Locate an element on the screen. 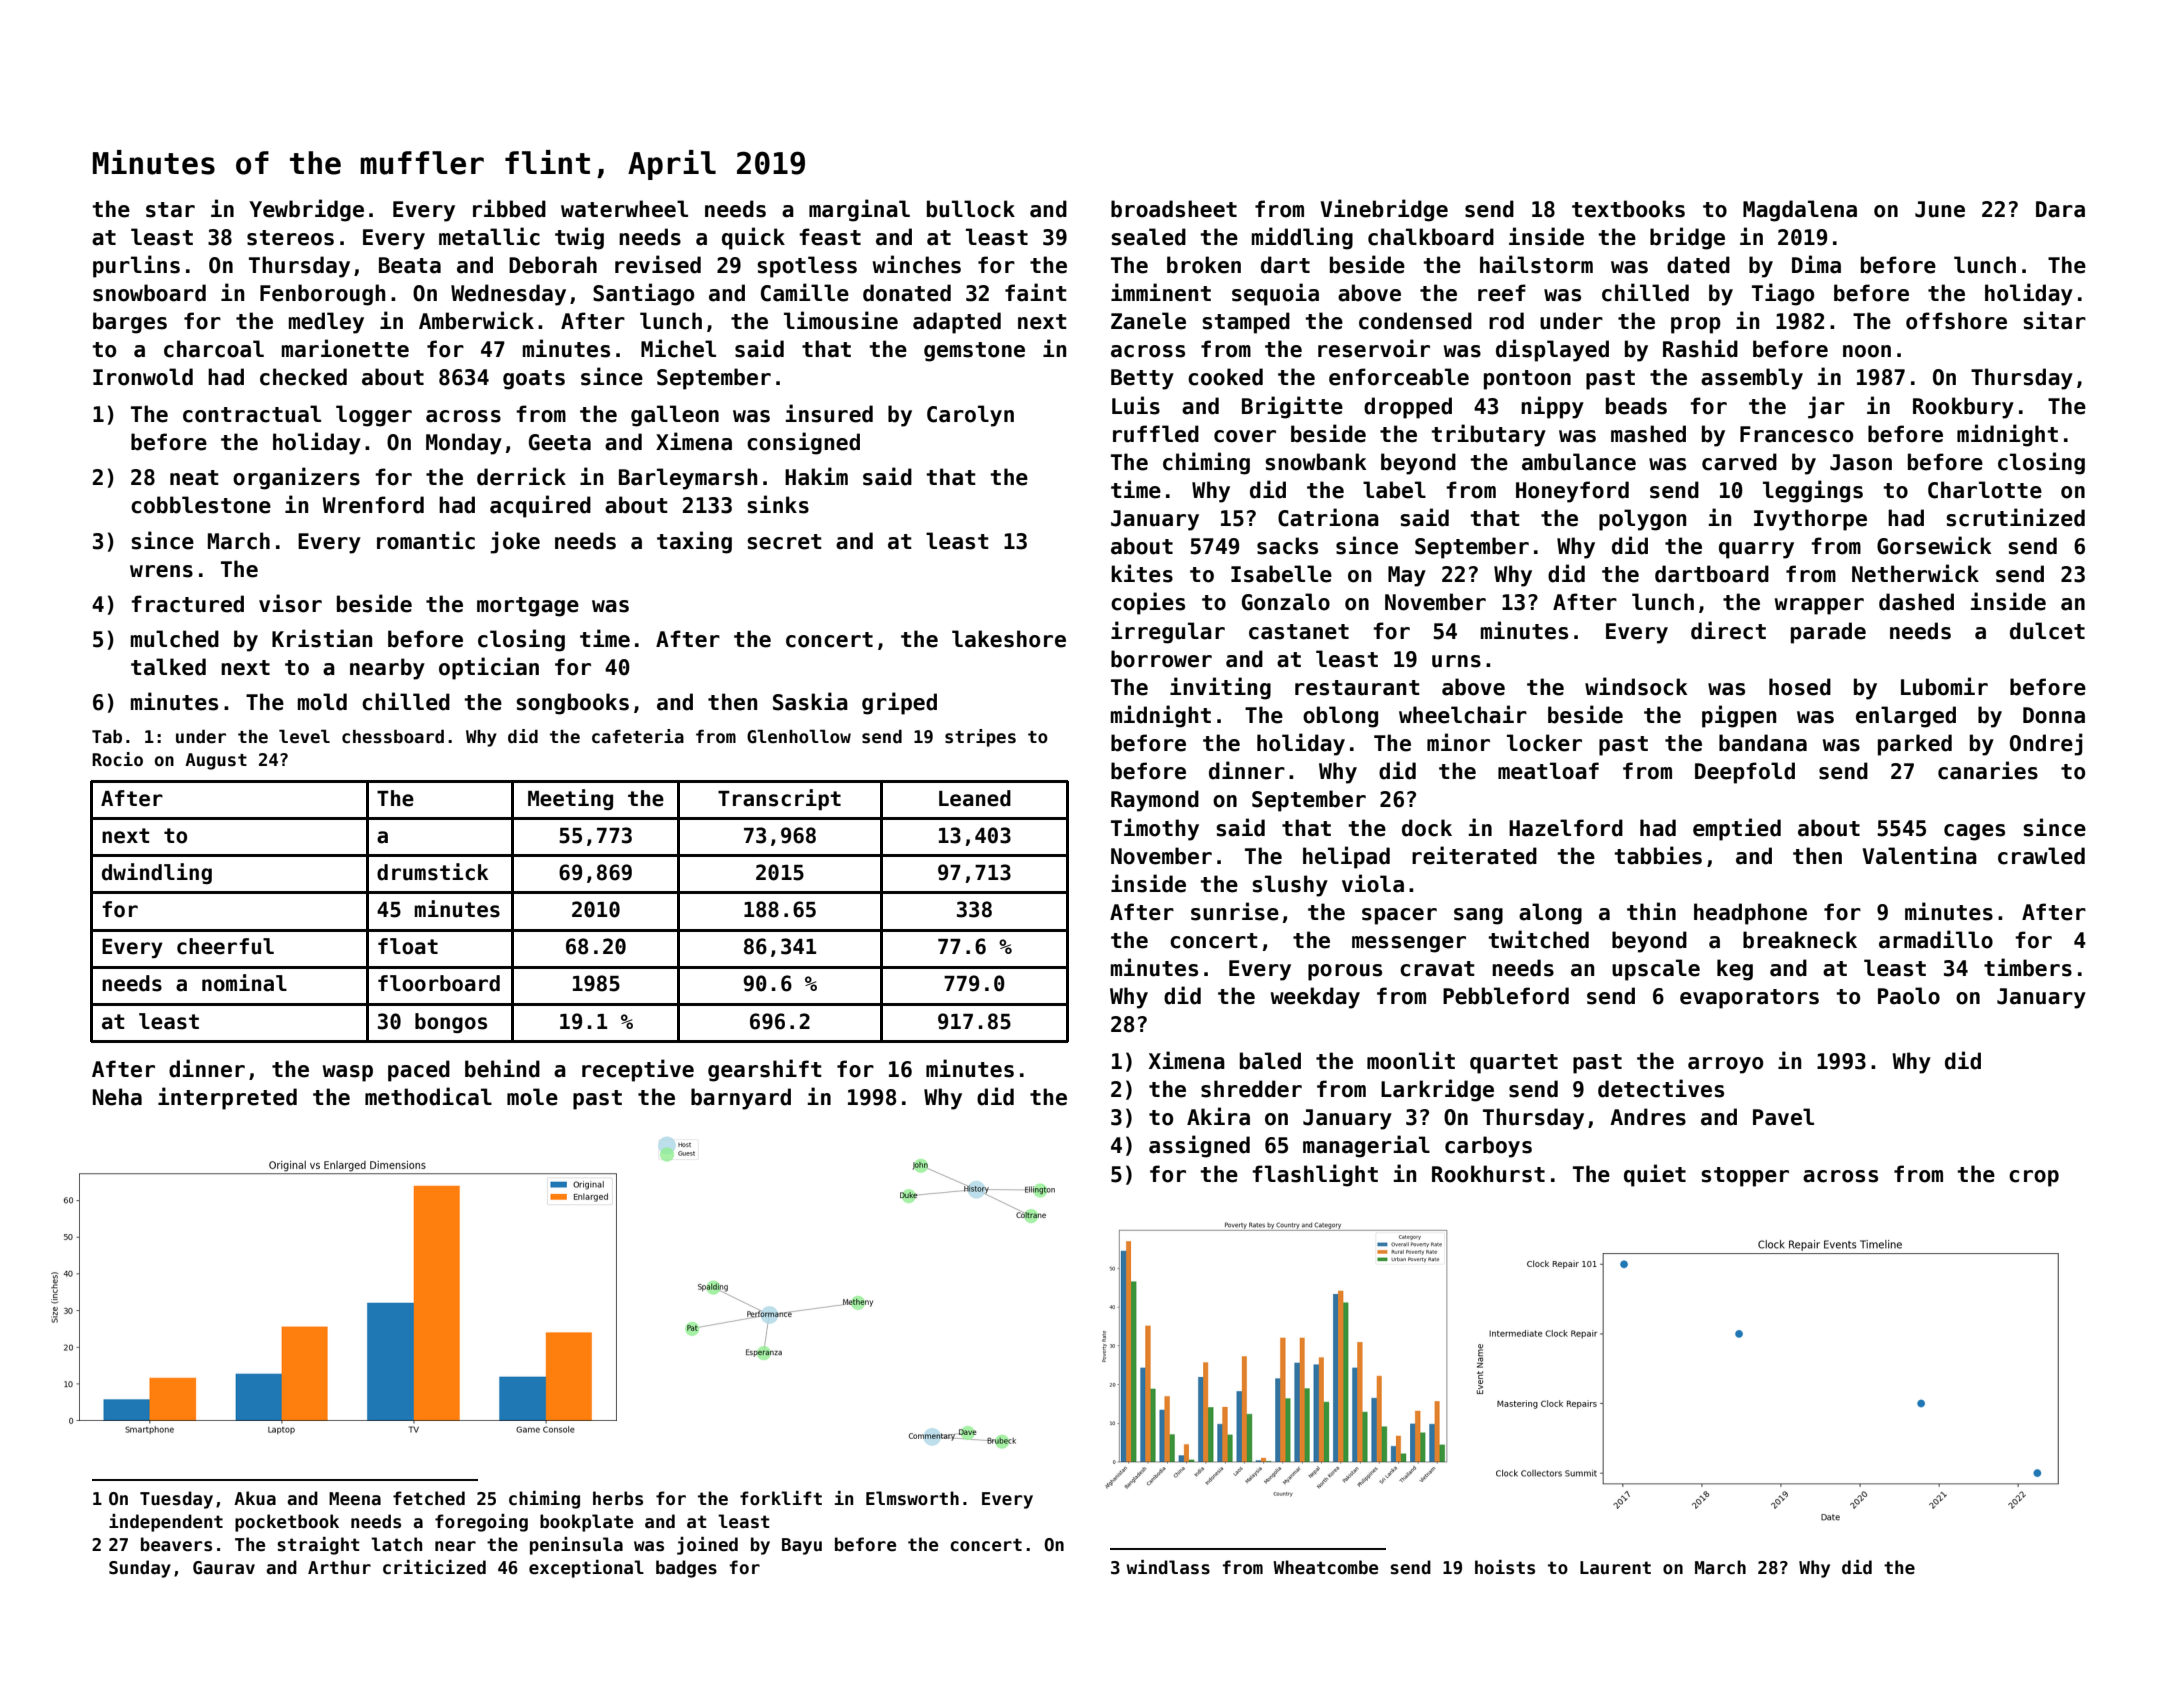 Image resolution: width=2178 pixels, height=1683 pixels. exceptional is located at coordinates (586, 1569).
